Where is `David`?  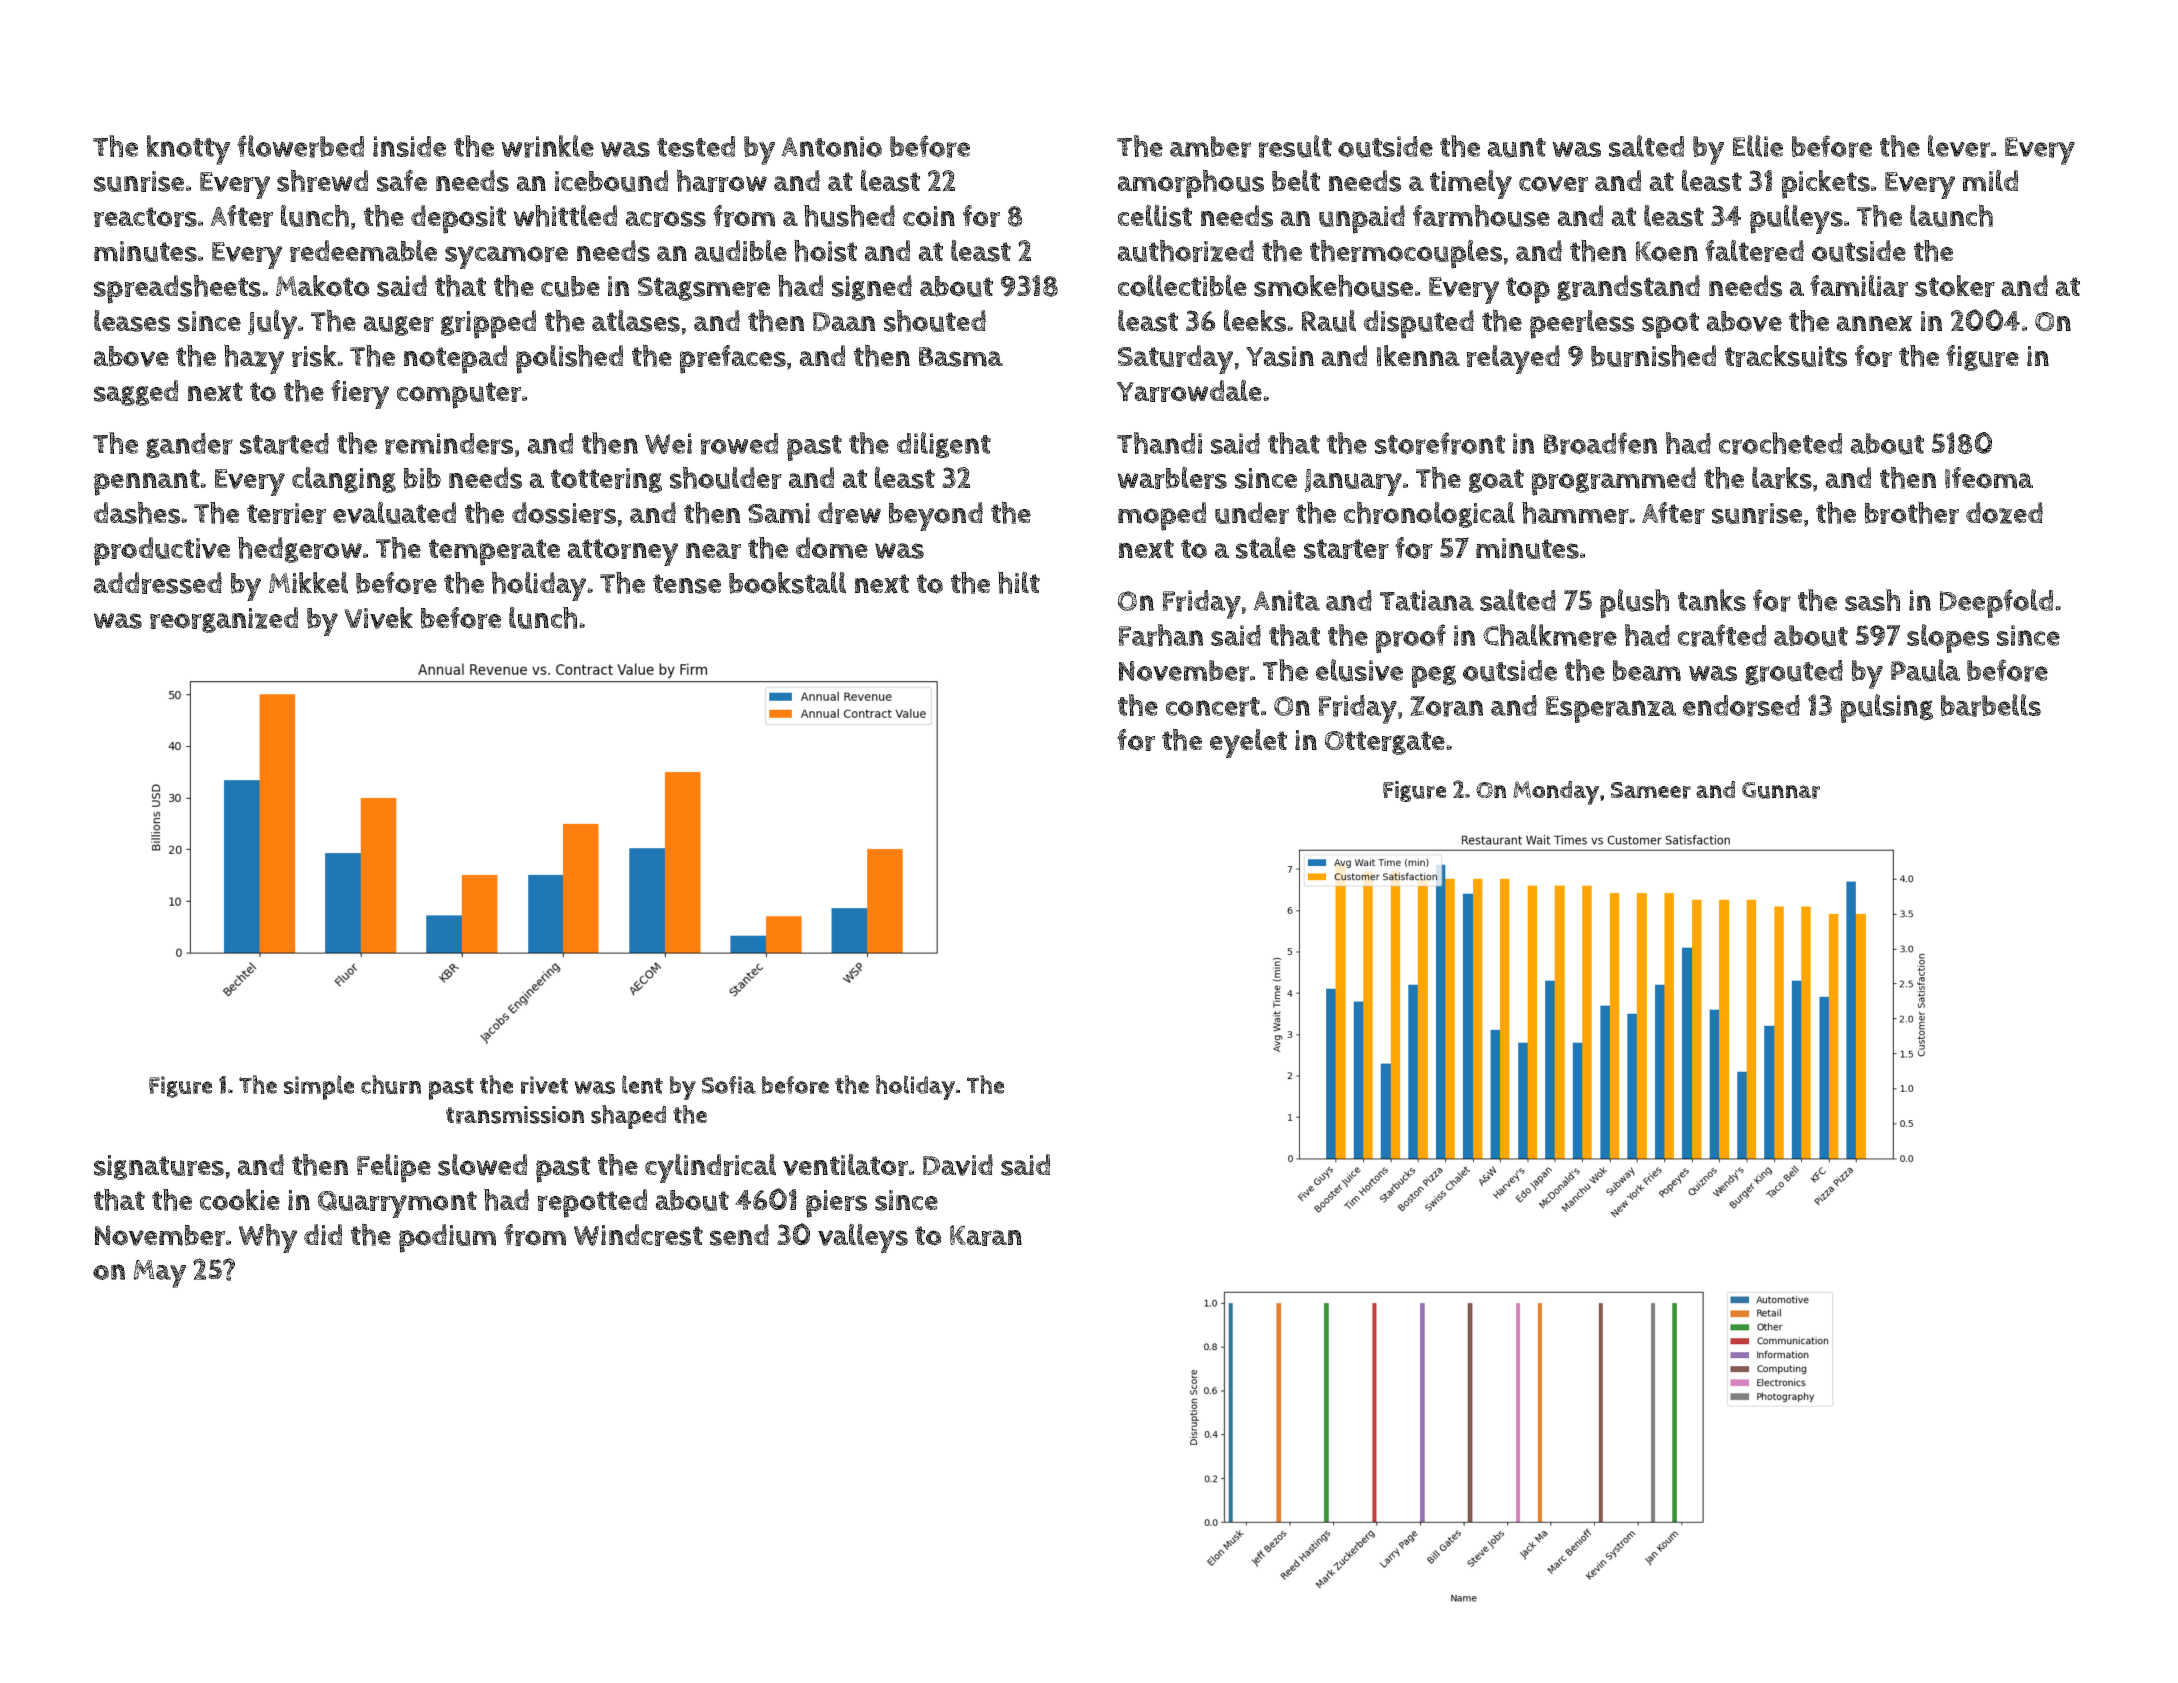
David is located at coordinates (958, 1165).
